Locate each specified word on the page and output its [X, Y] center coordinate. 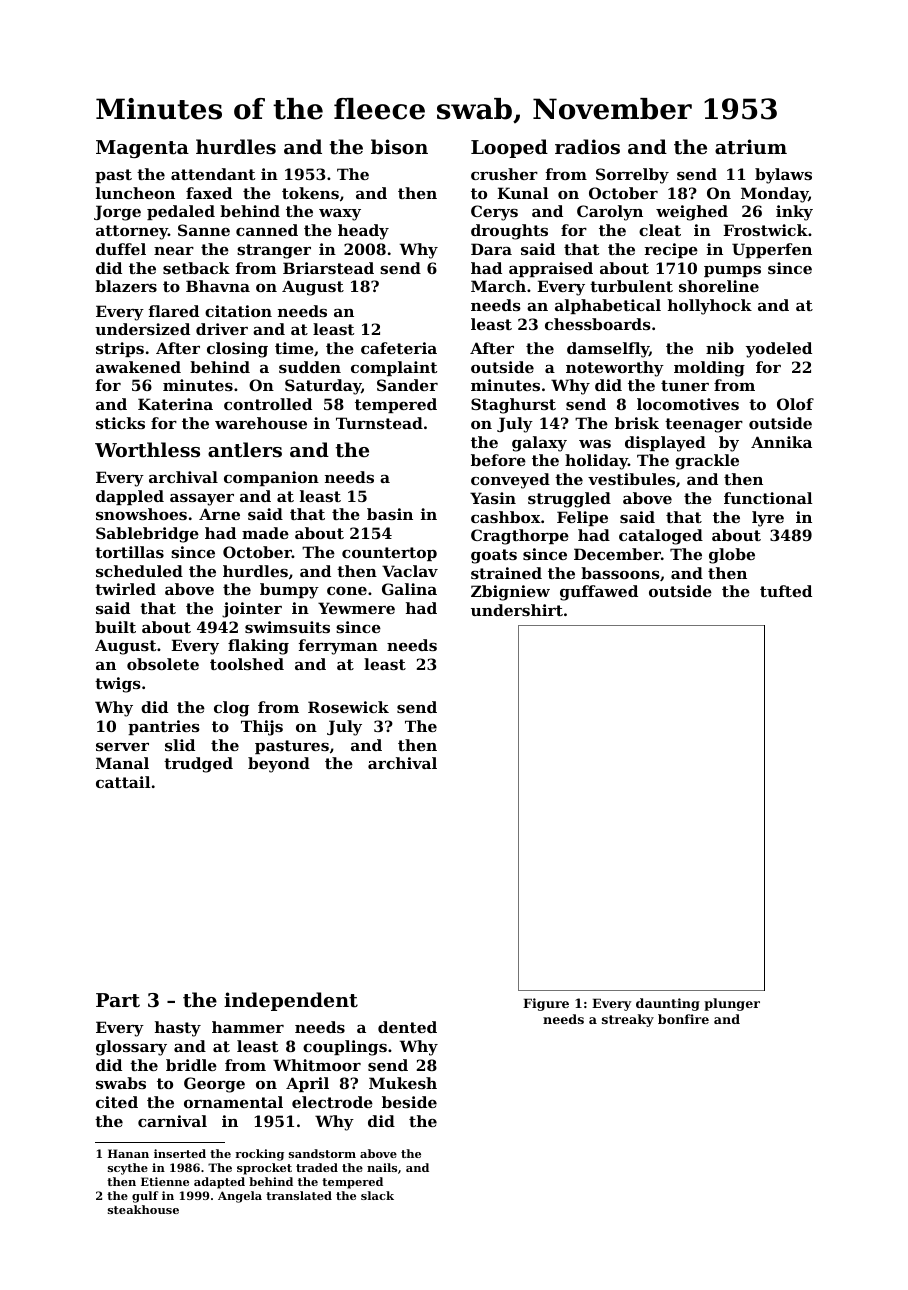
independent [291, 1001]
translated [299, 1195]
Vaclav [410, 571]
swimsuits [287, 627]
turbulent [631, 286]
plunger [732, 1004]
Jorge [117, 213]
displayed [665, 444]
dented [407, 1027]
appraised [551, 269]
